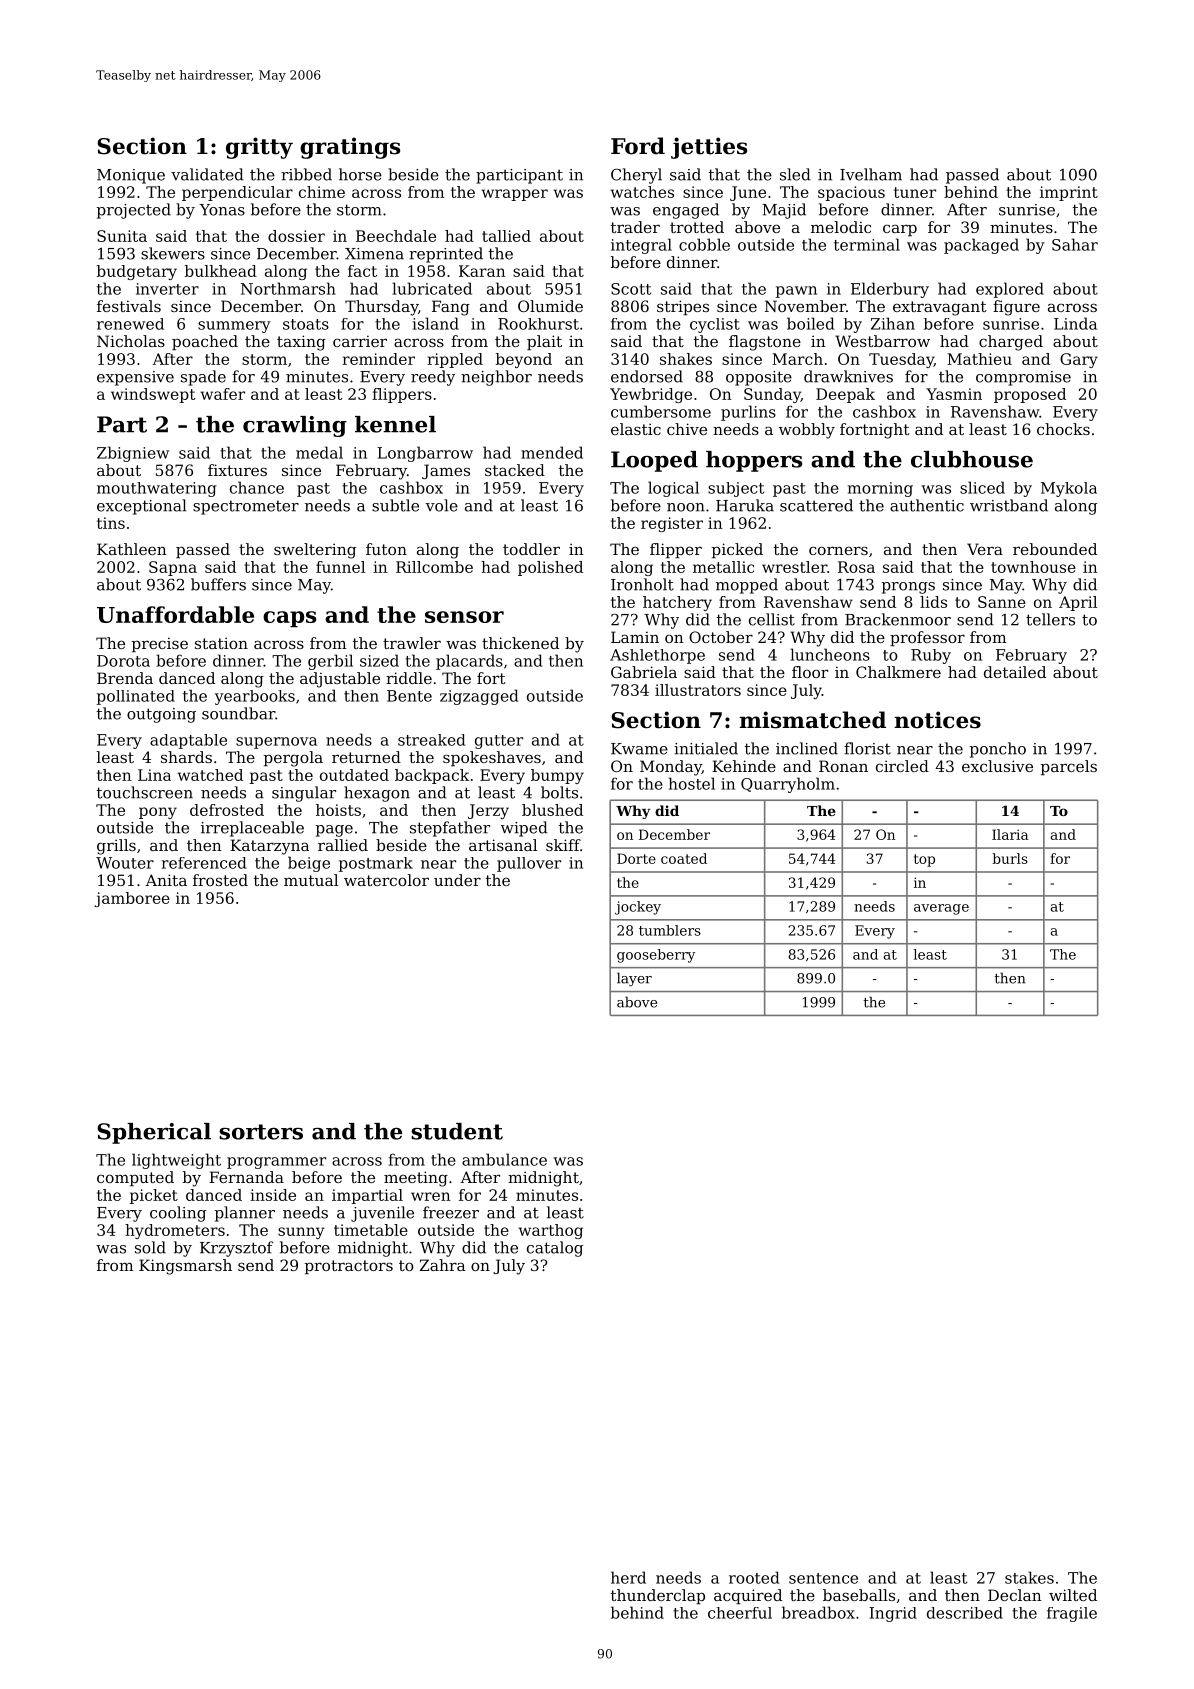 The height and width of the document is (1689, 1194). I want to click on toddler, so click(531, 549).
